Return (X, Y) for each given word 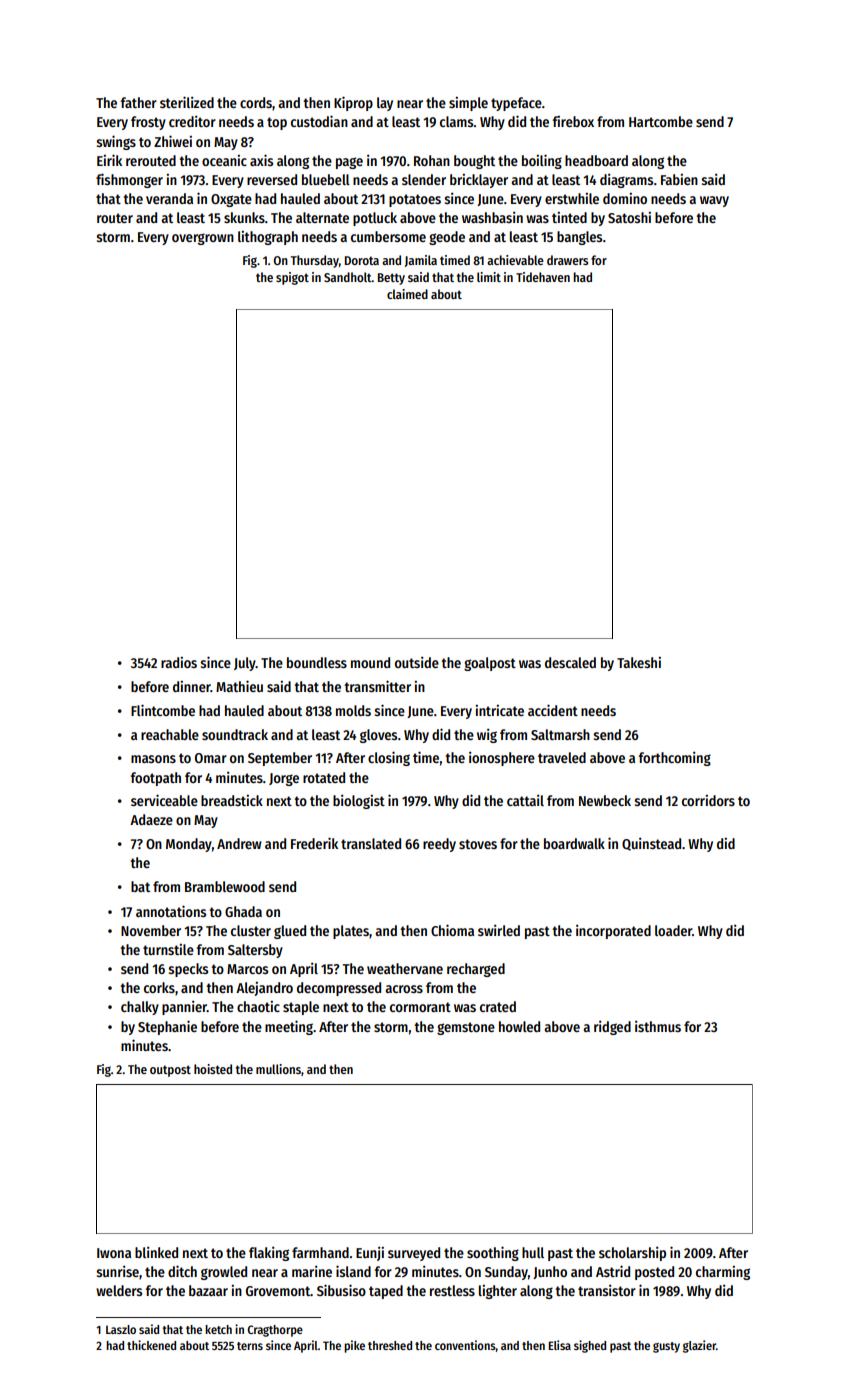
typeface (516, 104)
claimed (407, 294)
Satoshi (629, 217)
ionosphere (502, 759)
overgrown (203, 239)
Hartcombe (661, 121)
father (139, 102)
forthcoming (675, 759)
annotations (171, 911)
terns (250, 1346)
